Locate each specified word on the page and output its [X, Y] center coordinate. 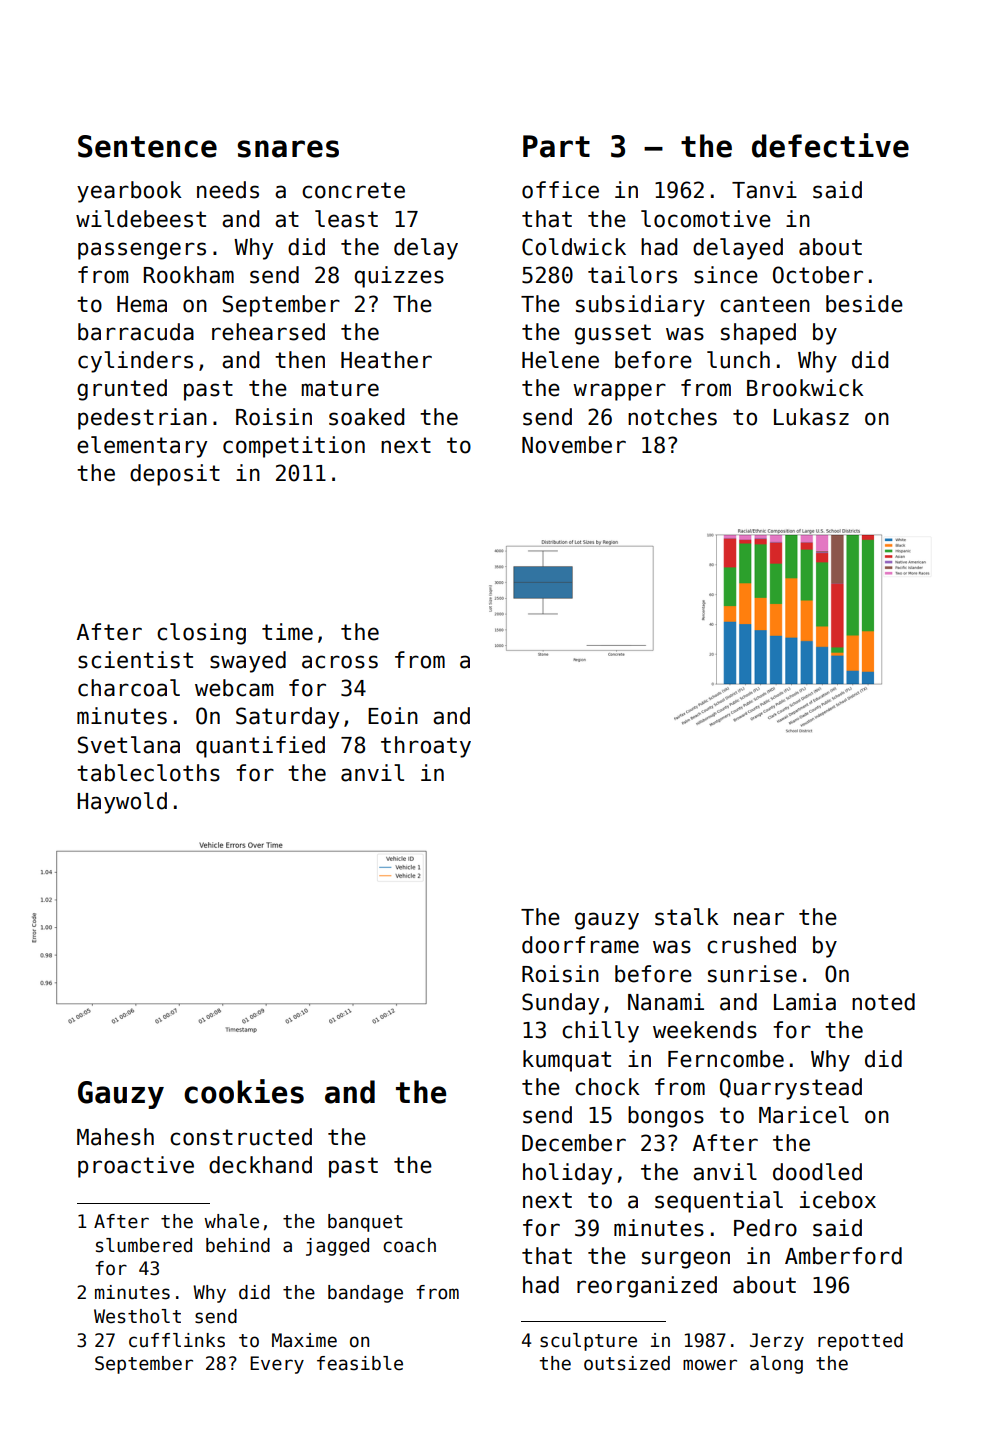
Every [277, 1365]
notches [672, 417]
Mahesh [115, 1137]
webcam [234, 688]
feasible [360, 1363]
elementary [142, 447]
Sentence [147, 146]
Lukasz [811, 417]
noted [883, 1002]
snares [288, 149]
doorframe [580, 945]
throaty [426, 747]
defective [830, 145]
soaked [366, 417]
